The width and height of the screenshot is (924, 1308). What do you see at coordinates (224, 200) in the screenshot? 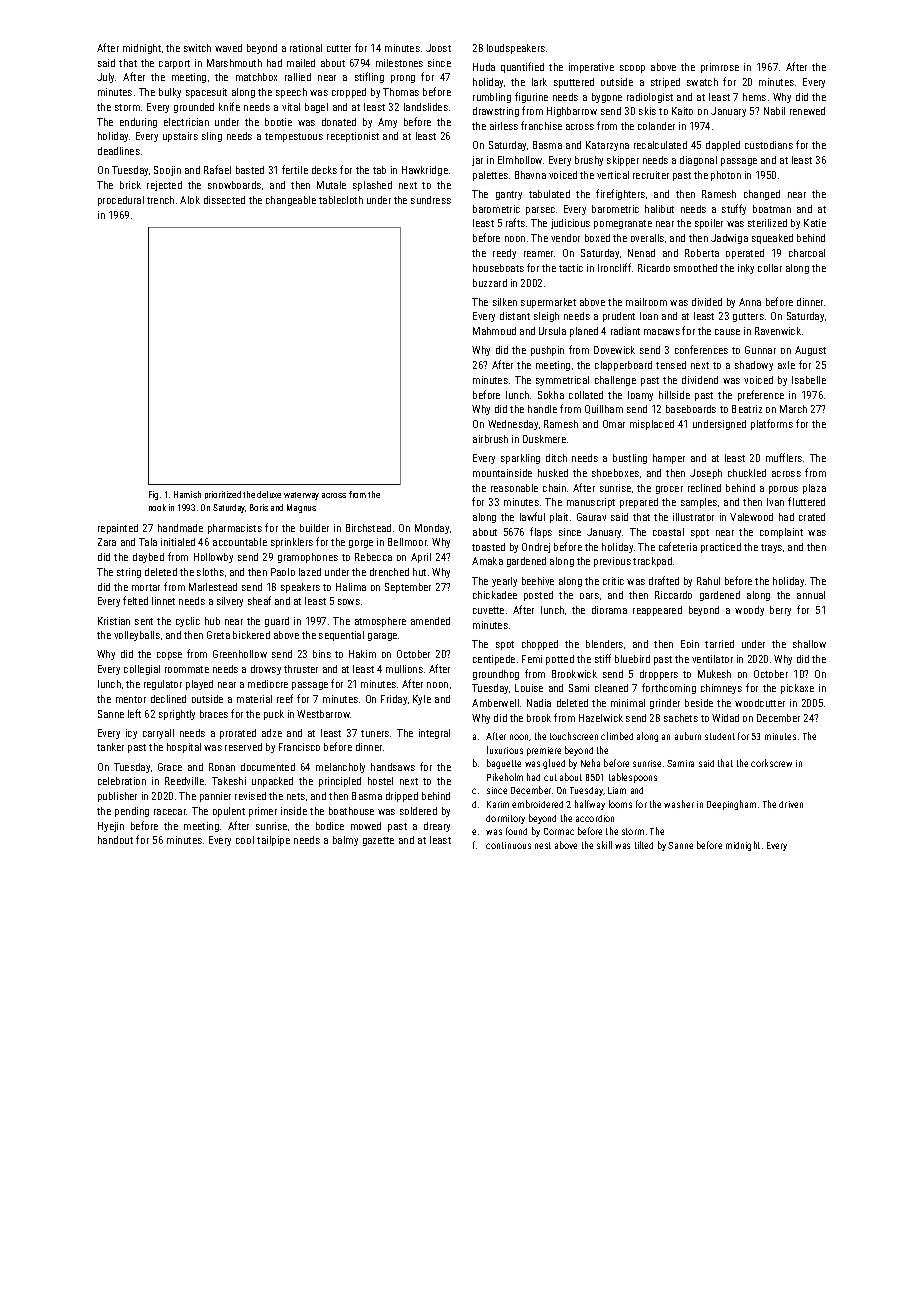
I see `dissected` at bounding box center [224, 200].
